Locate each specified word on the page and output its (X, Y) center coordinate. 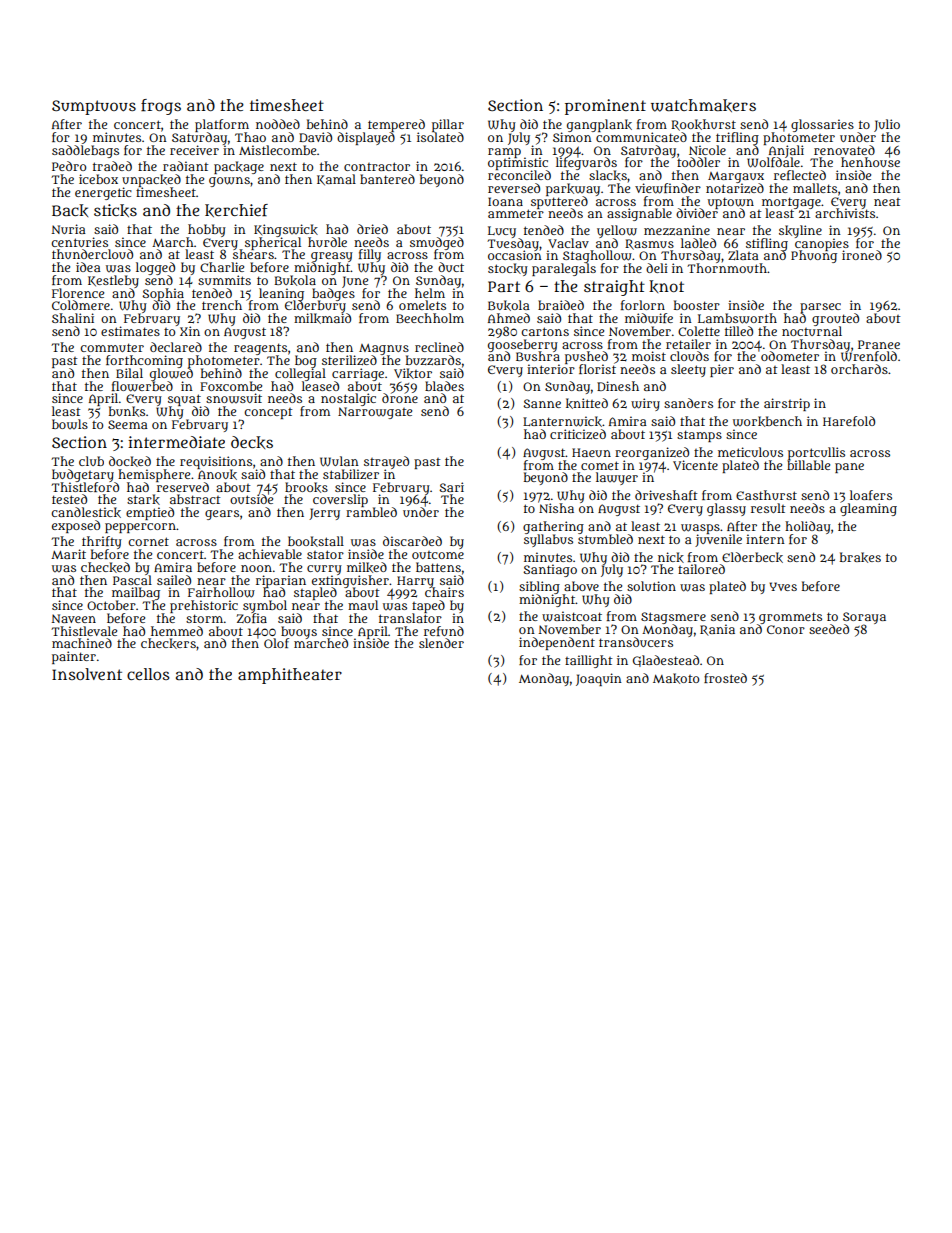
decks (252, 442)
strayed (386, 462)
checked (105, 567)
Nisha (556, 508)
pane (849, 468)
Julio (887, 125)
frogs (161, 107)
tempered (396, 125)
